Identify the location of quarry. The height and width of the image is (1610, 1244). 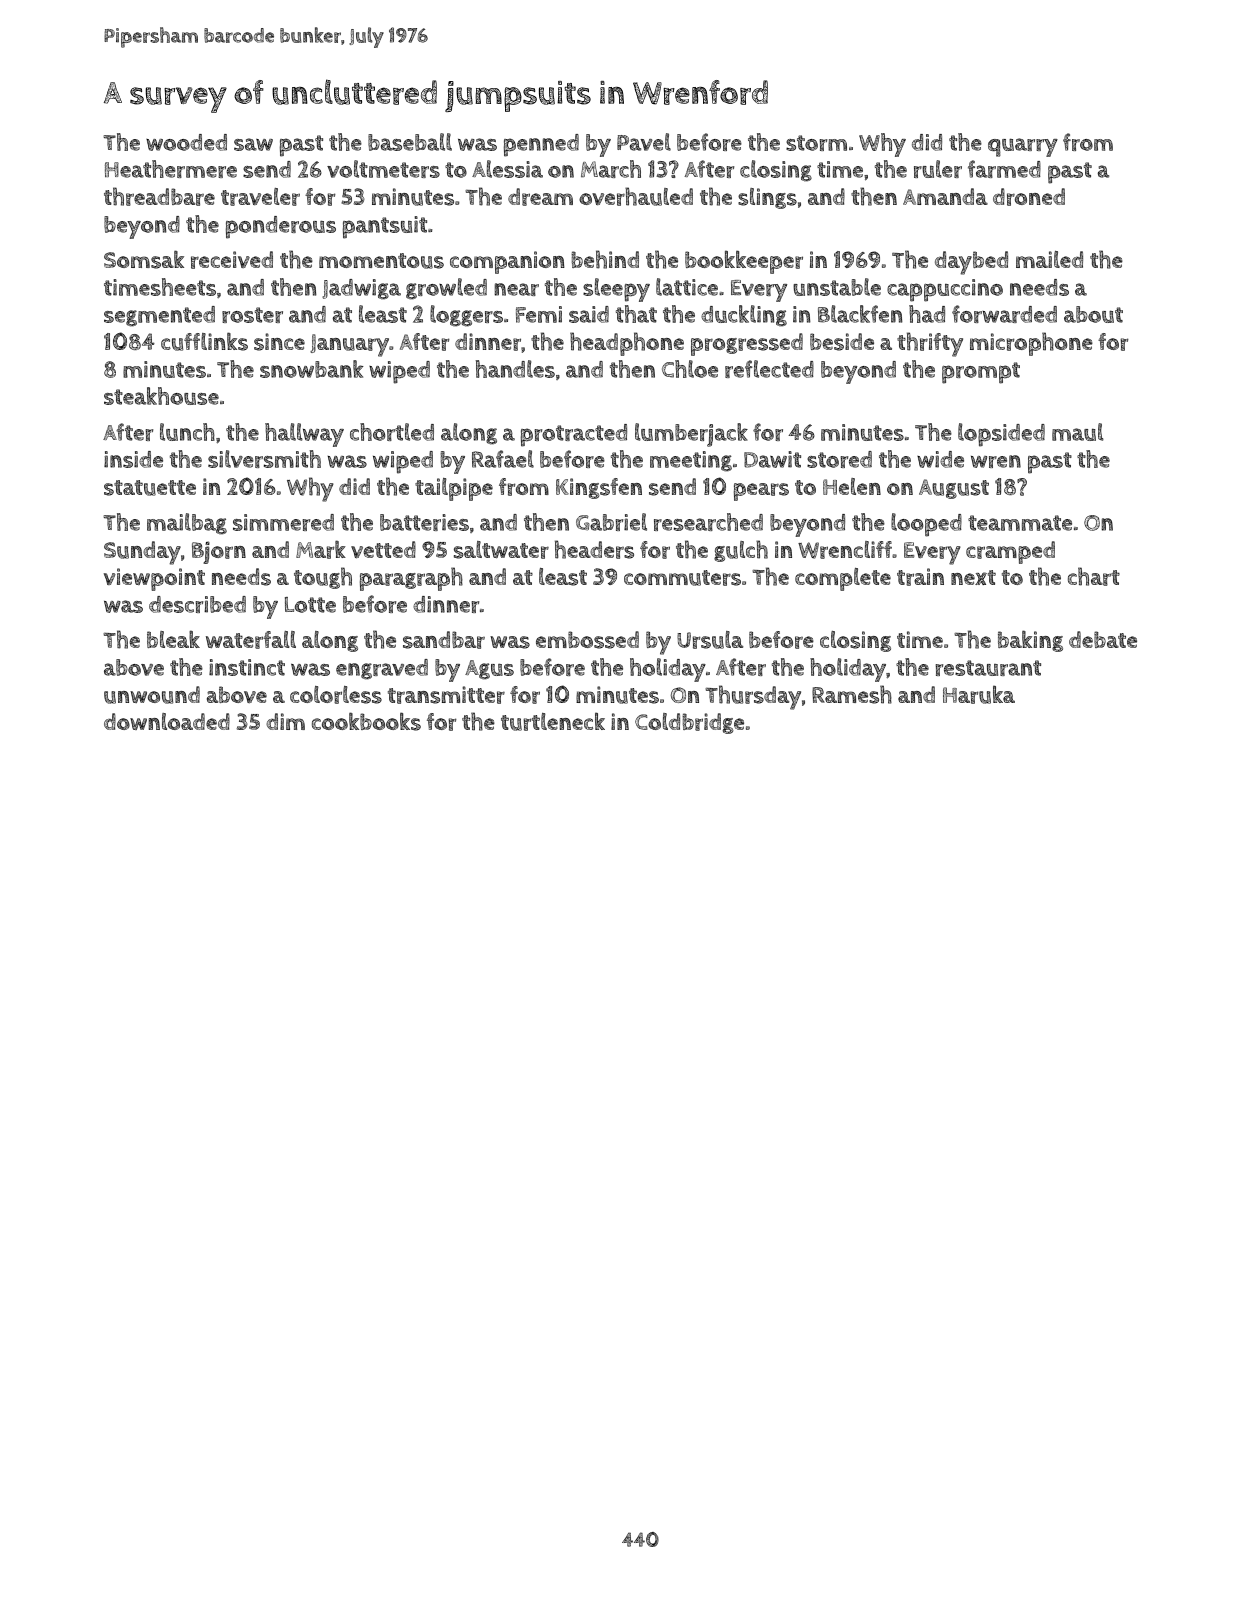
(1023, 147).
